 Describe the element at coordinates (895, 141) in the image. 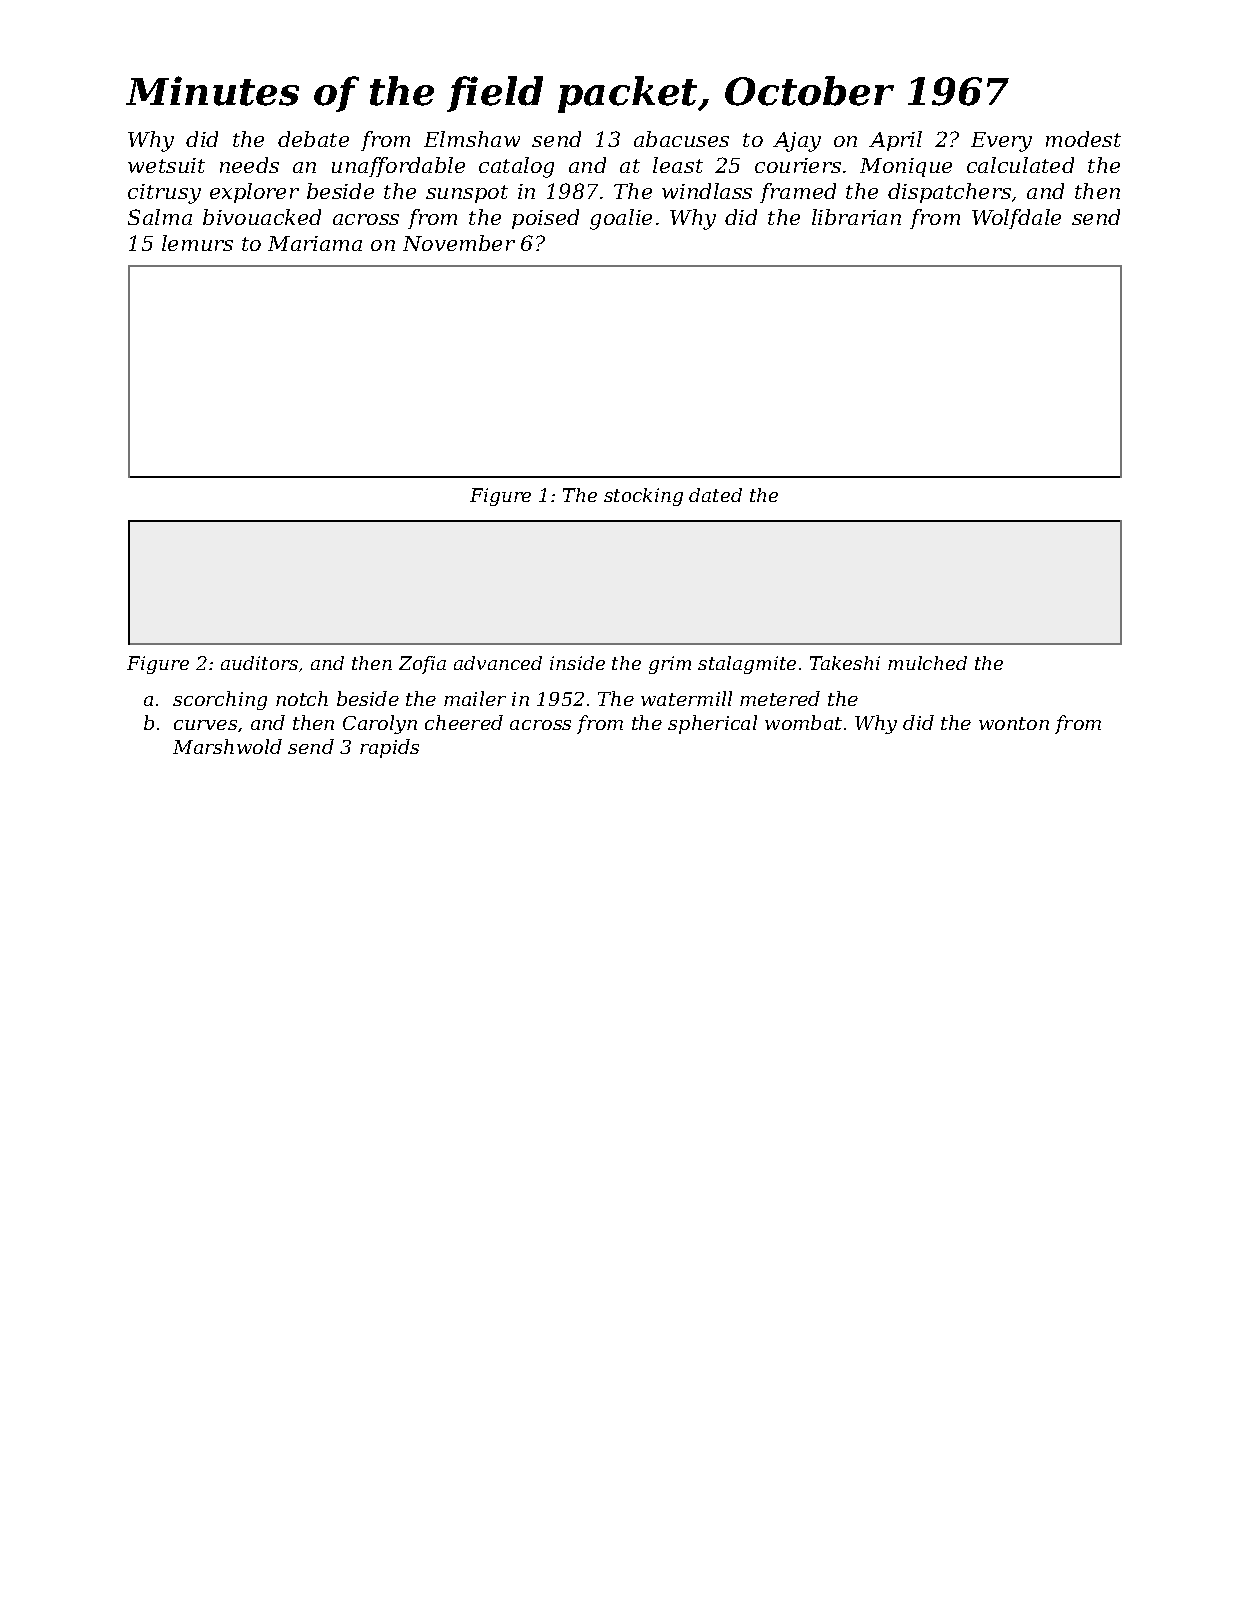

I see `April` at that location.
